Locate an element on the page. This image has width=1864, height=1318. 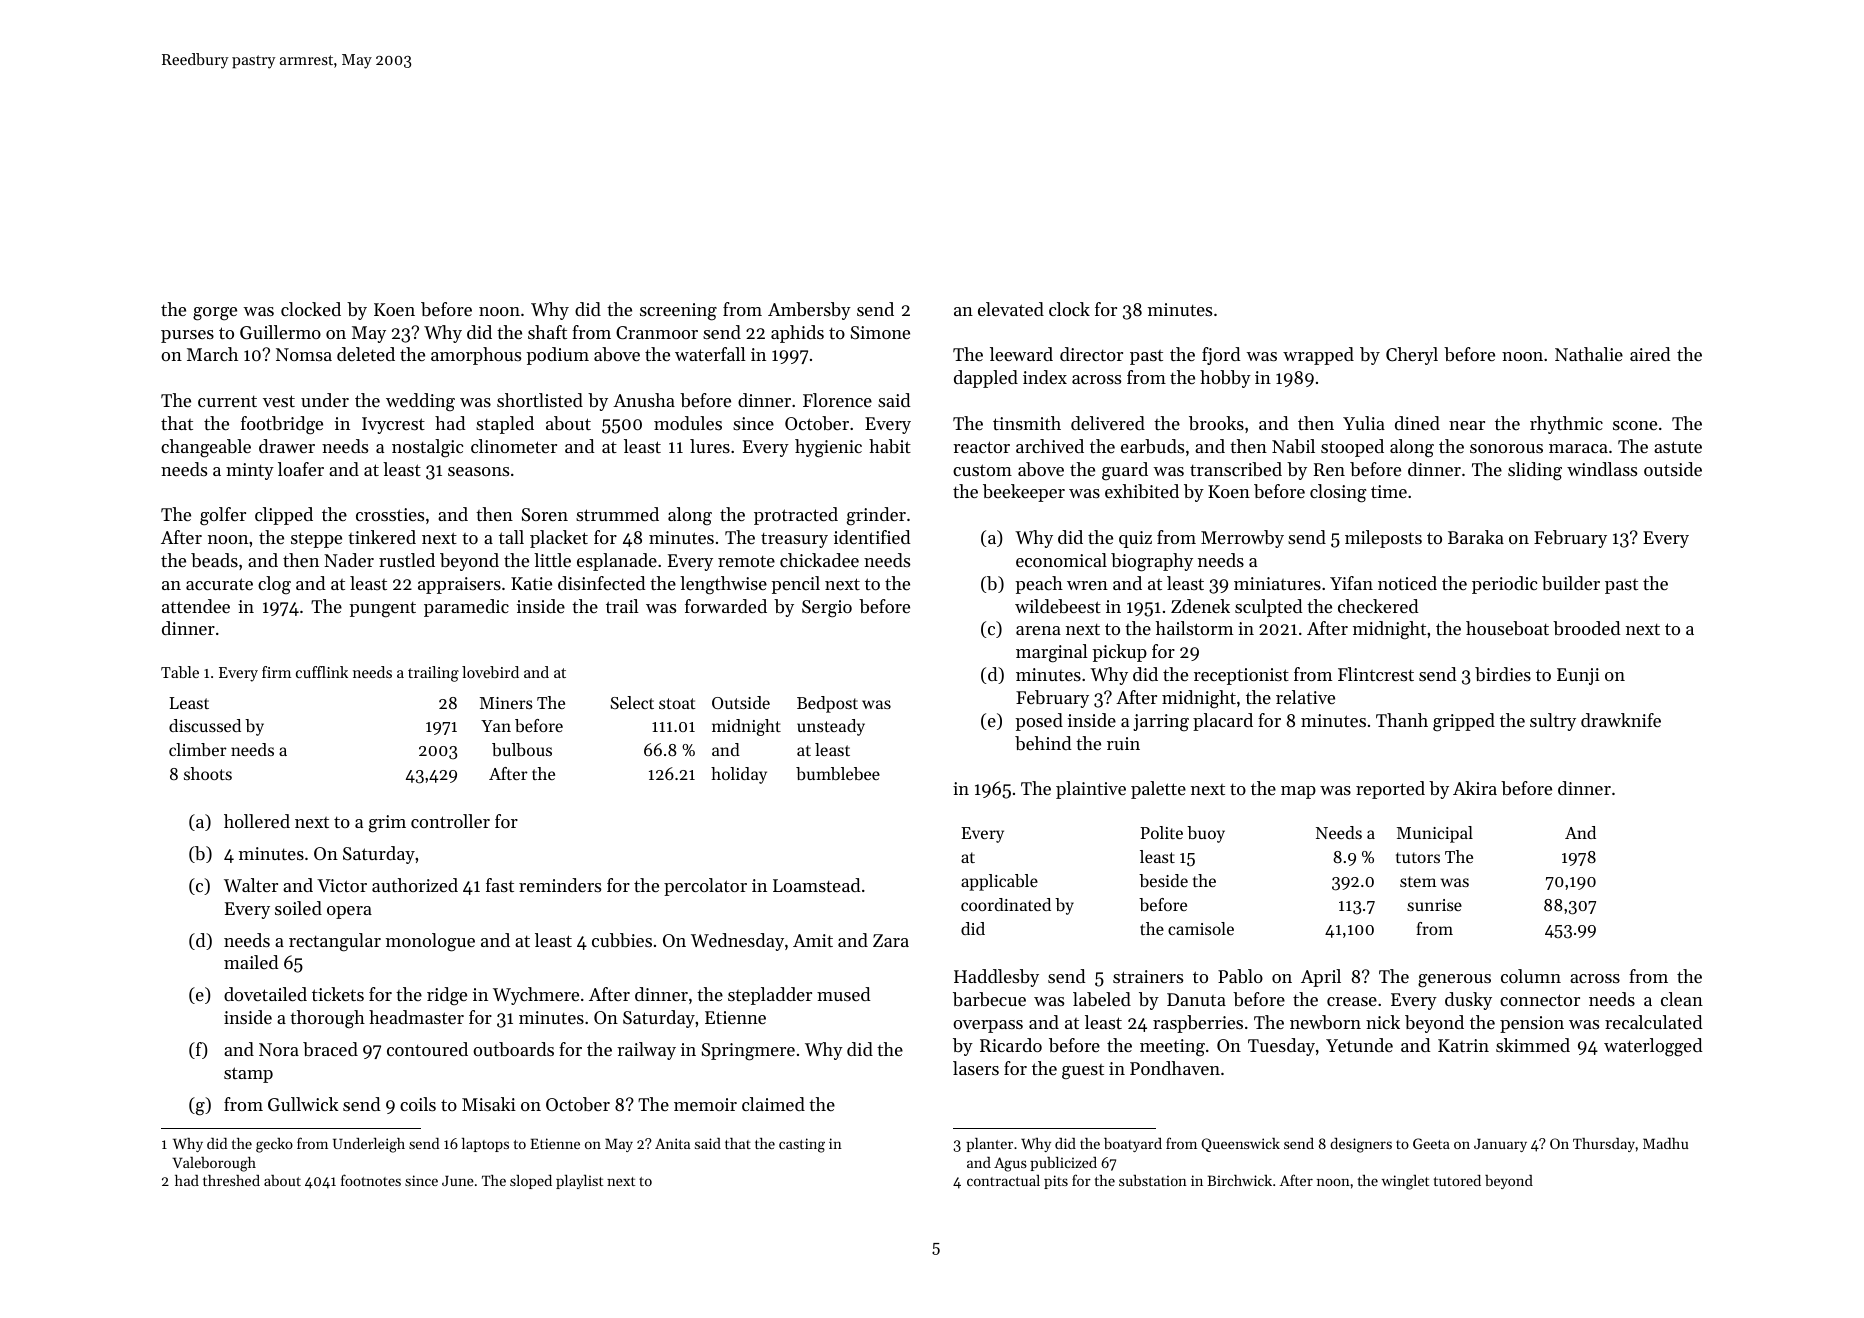
lures is located at coordinates (710, 446).
